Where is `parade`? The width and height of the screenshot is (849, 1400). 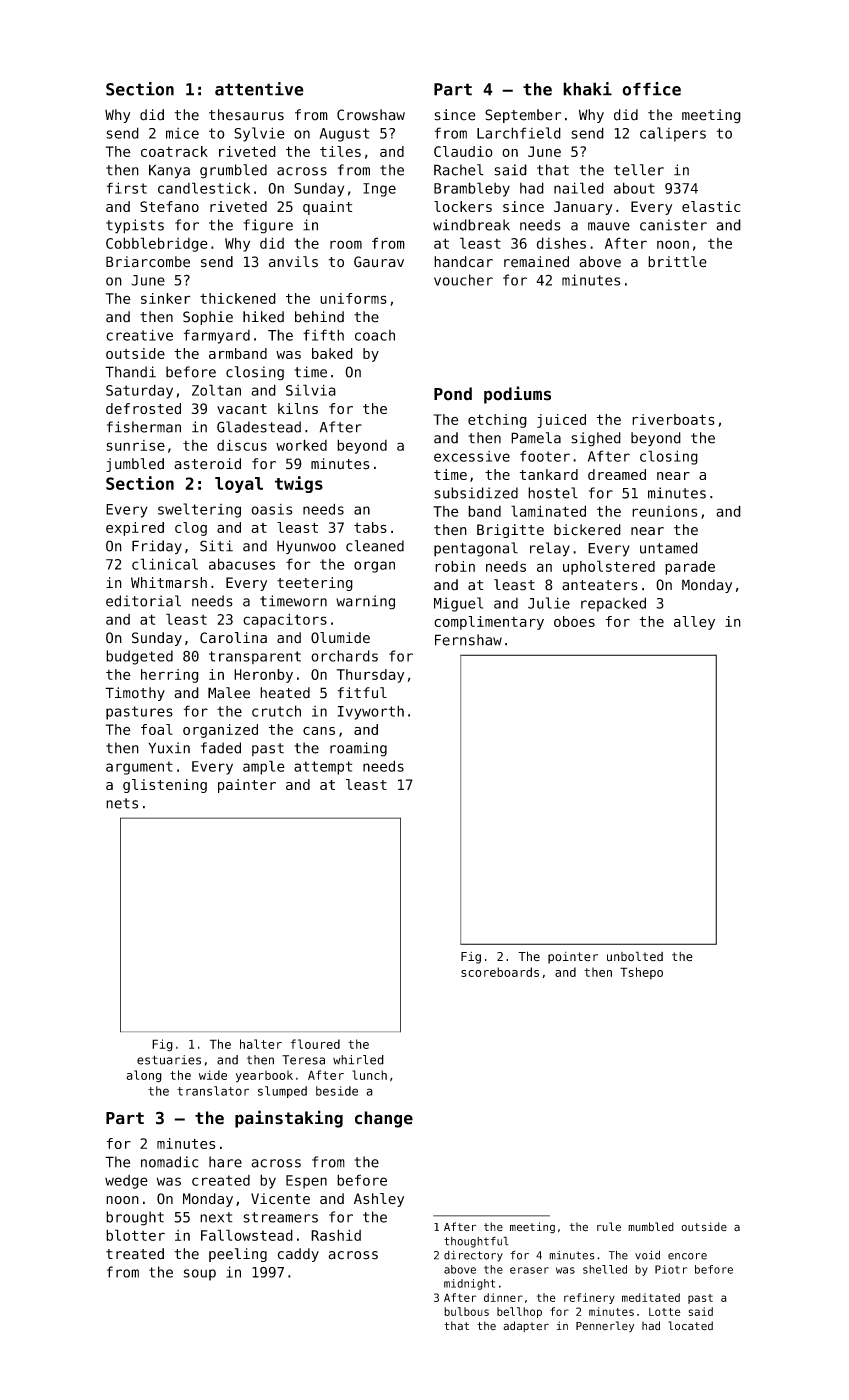 parade is located at coordinates (690, 568).
